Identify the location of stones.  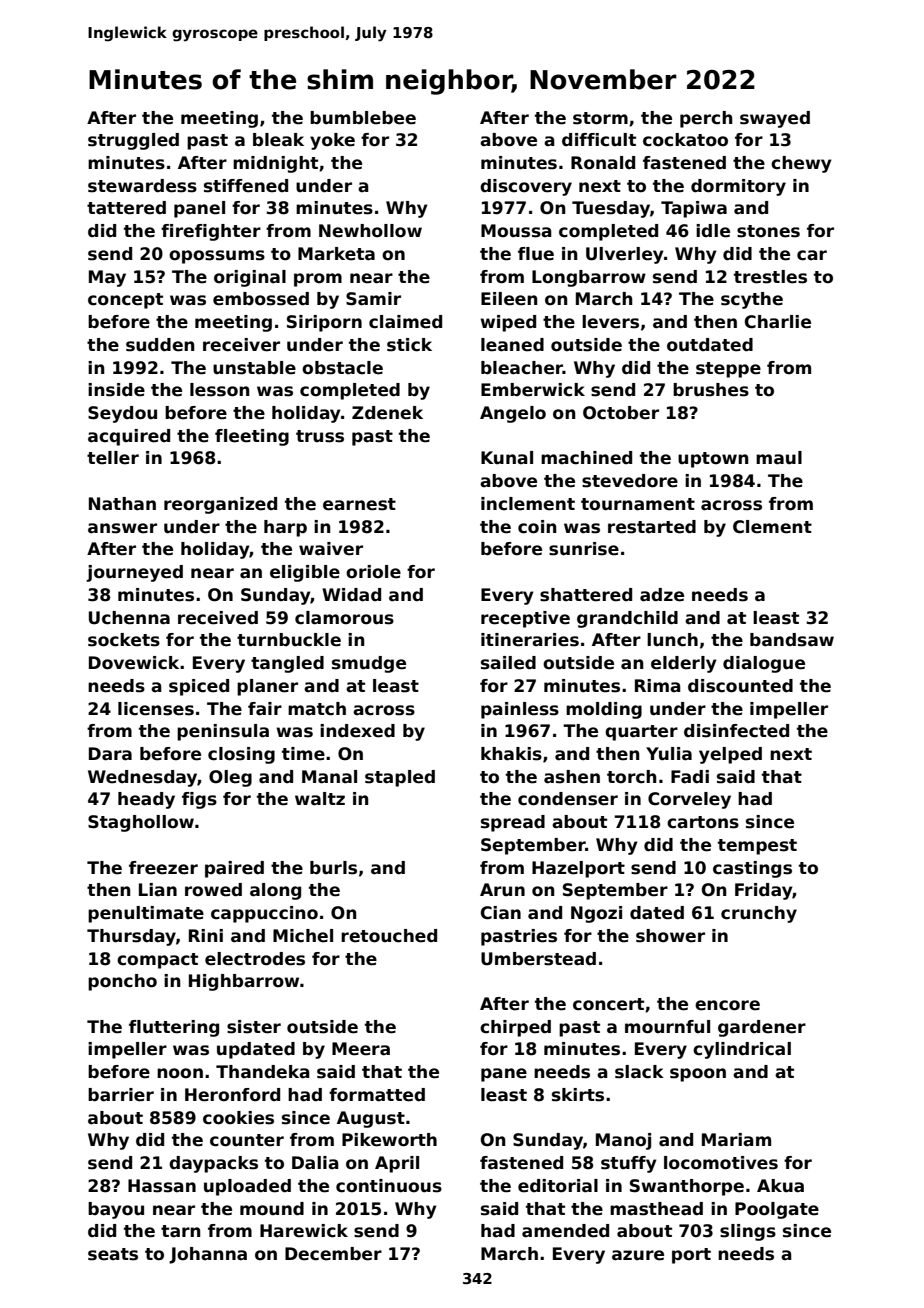
(768, 231).
